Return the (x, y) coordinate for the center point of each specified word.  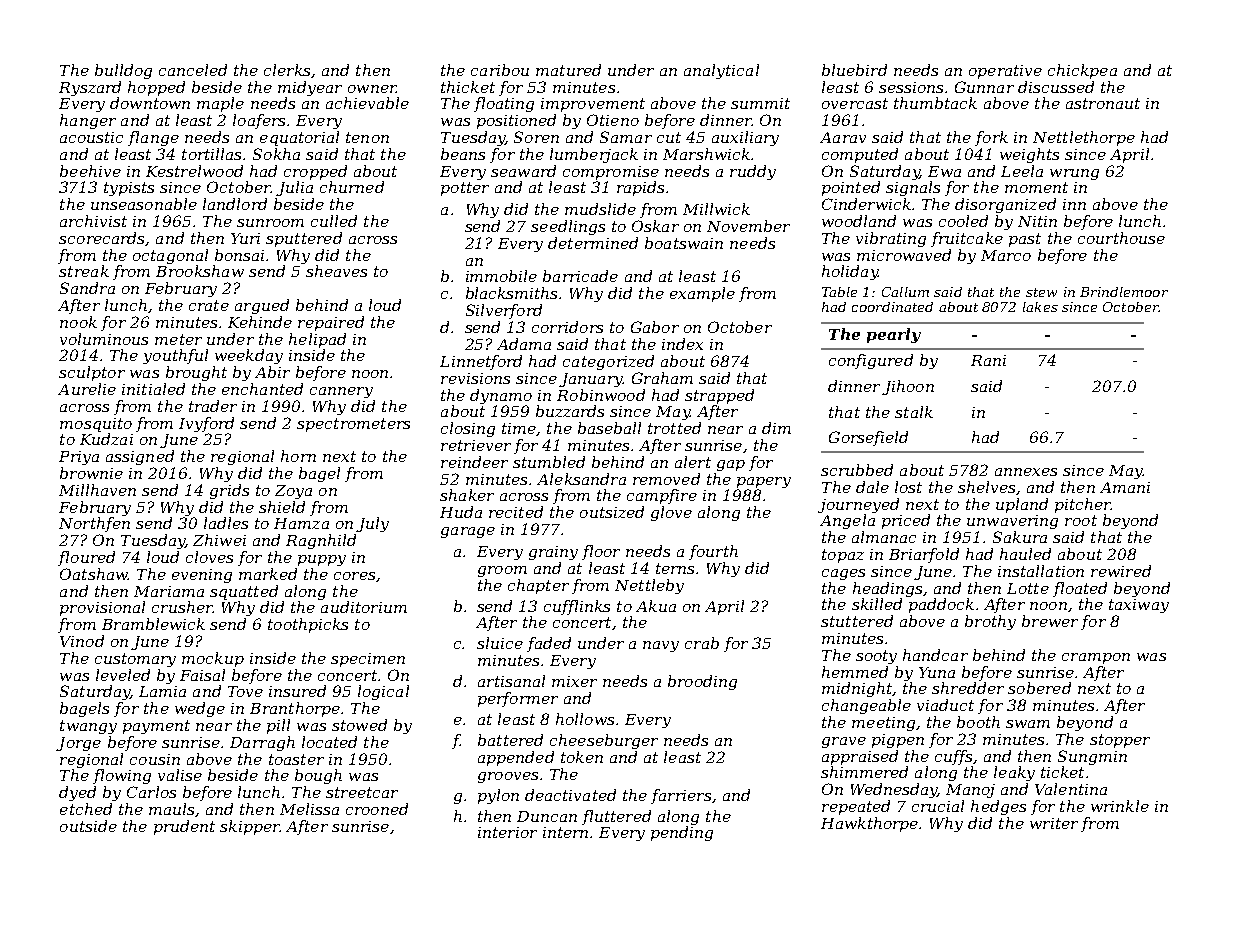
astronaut (1103, 103)
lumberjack (594, 155)
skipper (250, 827)
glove (671, 513)
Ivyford (206, 424)
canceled (193, 70)
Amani (1125, 487)
